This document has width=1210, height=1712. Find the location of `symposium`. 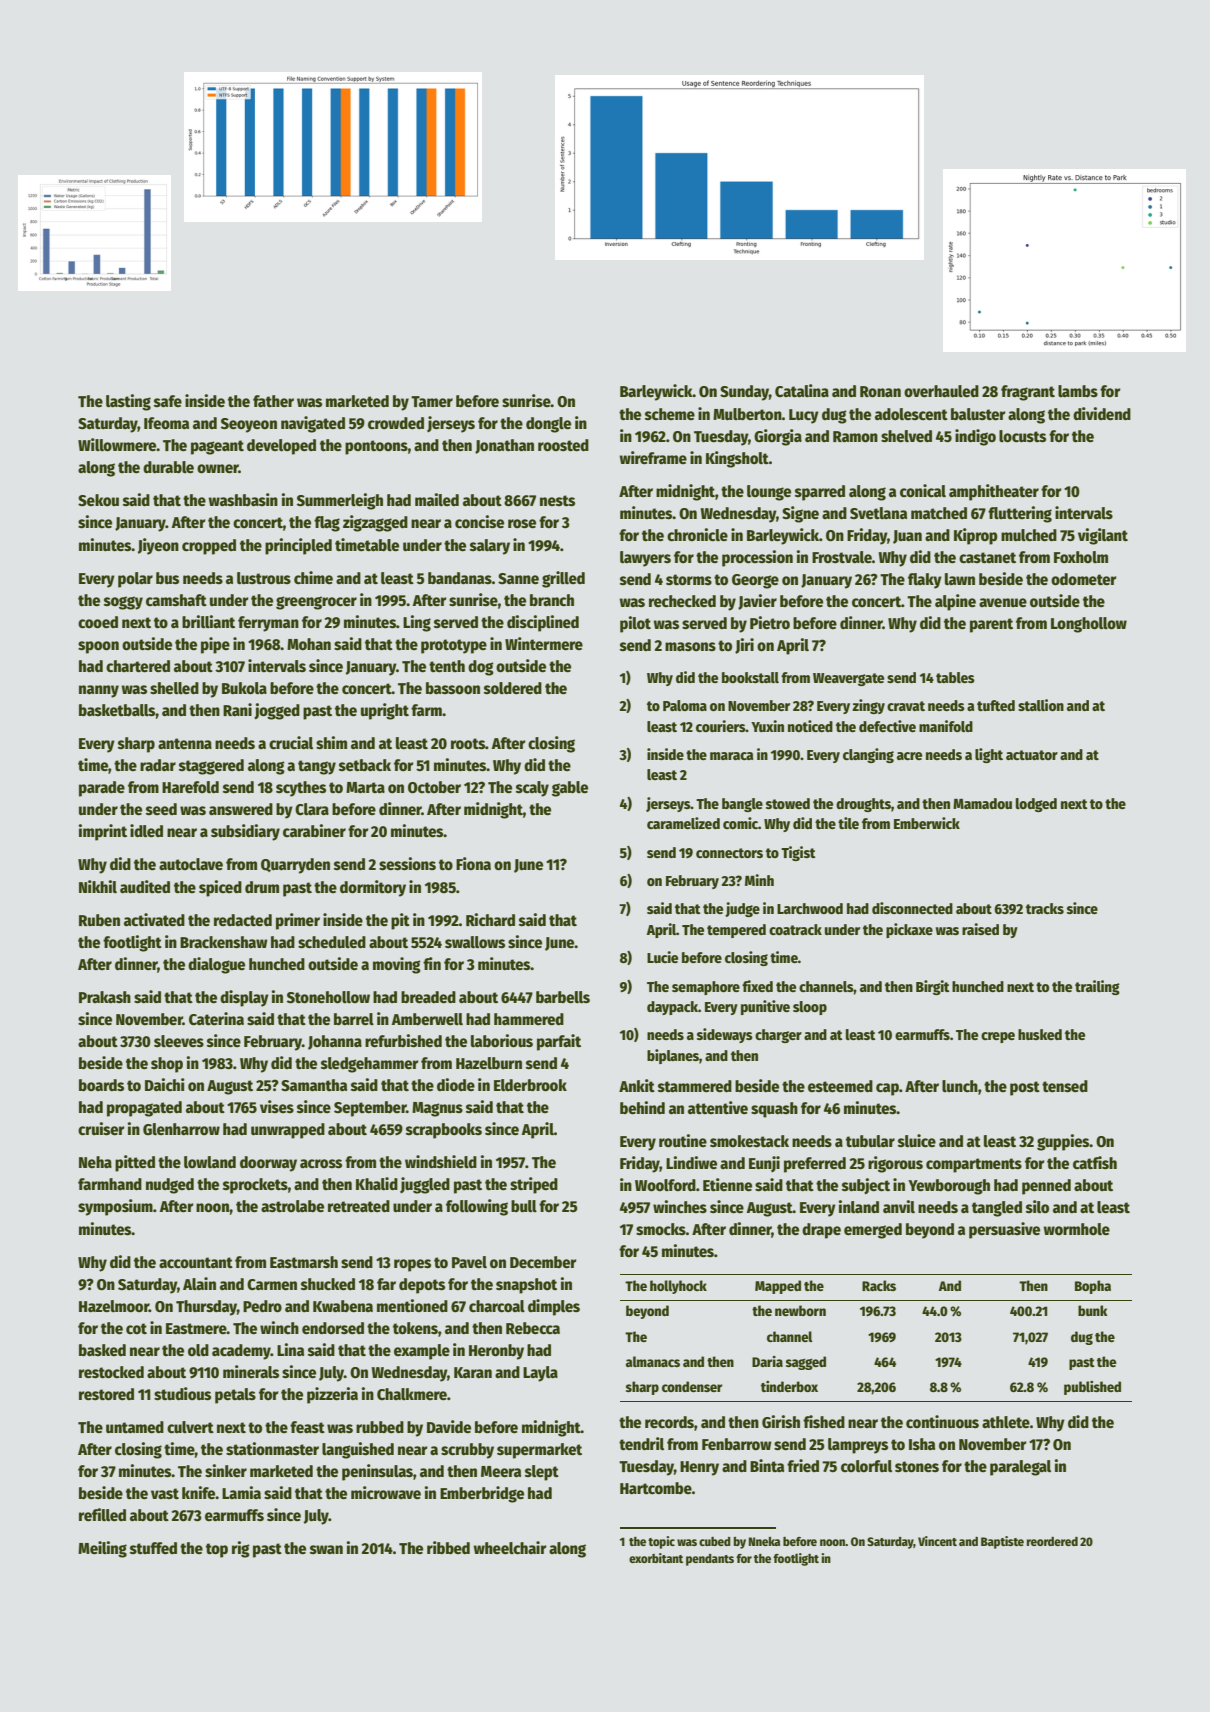

symposium is located at coordinates (115, 1207).
